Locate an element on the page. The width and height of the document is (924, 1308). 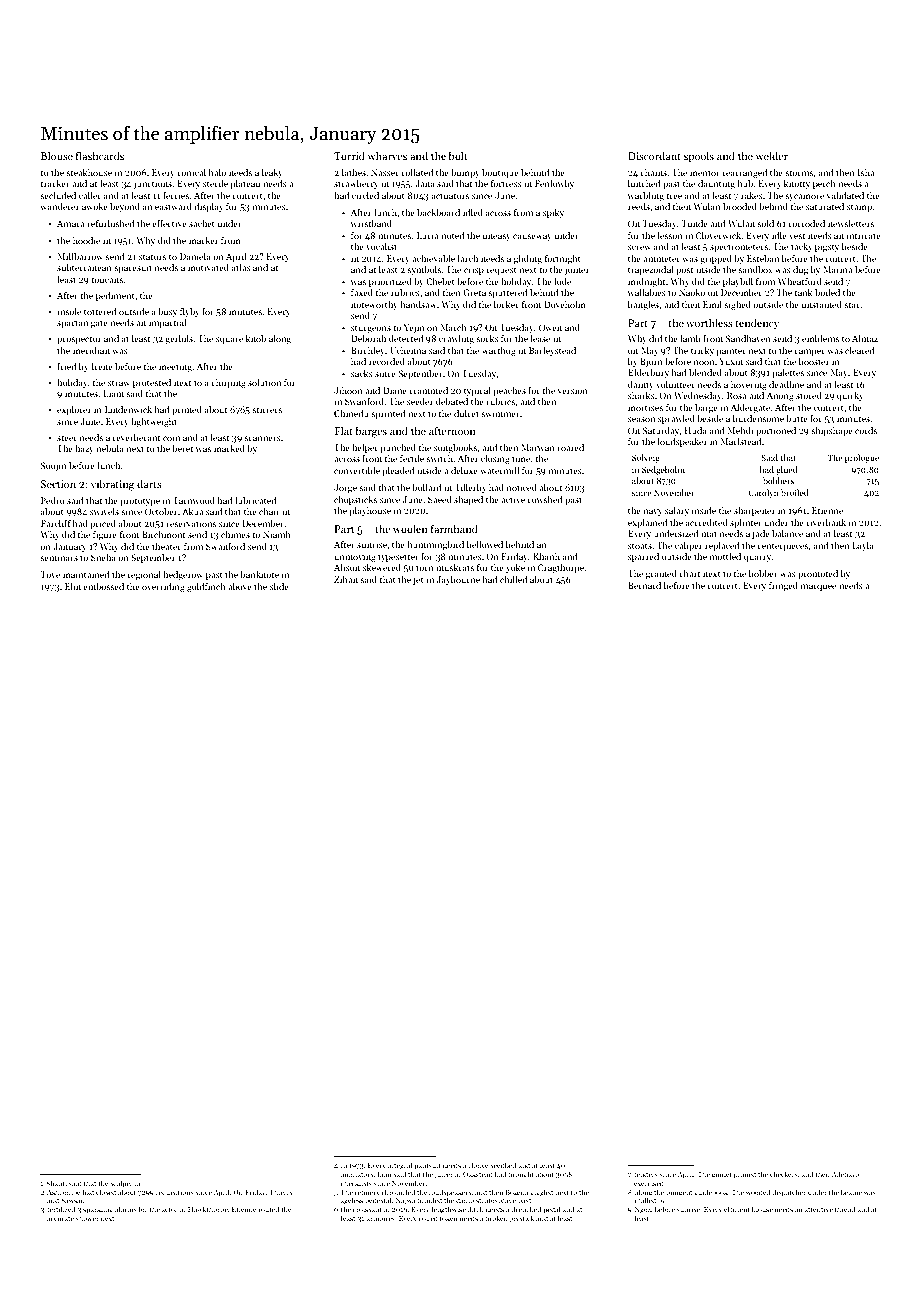
Torrid is located at coordinates (349, 155).
